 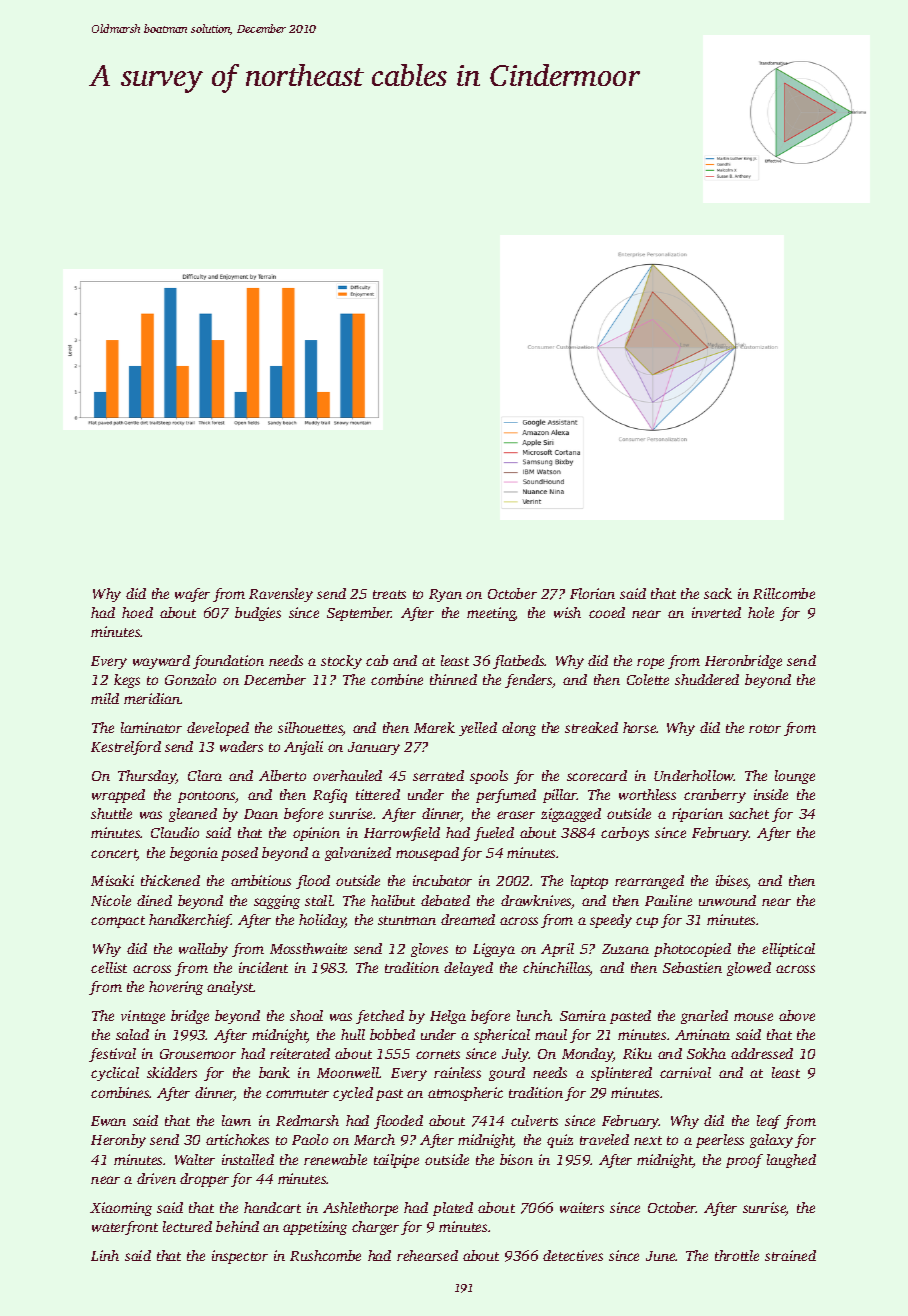 What do you see at coordinates (640, 727) in the page?
I see `horse` at bounding box center [640, 727].
